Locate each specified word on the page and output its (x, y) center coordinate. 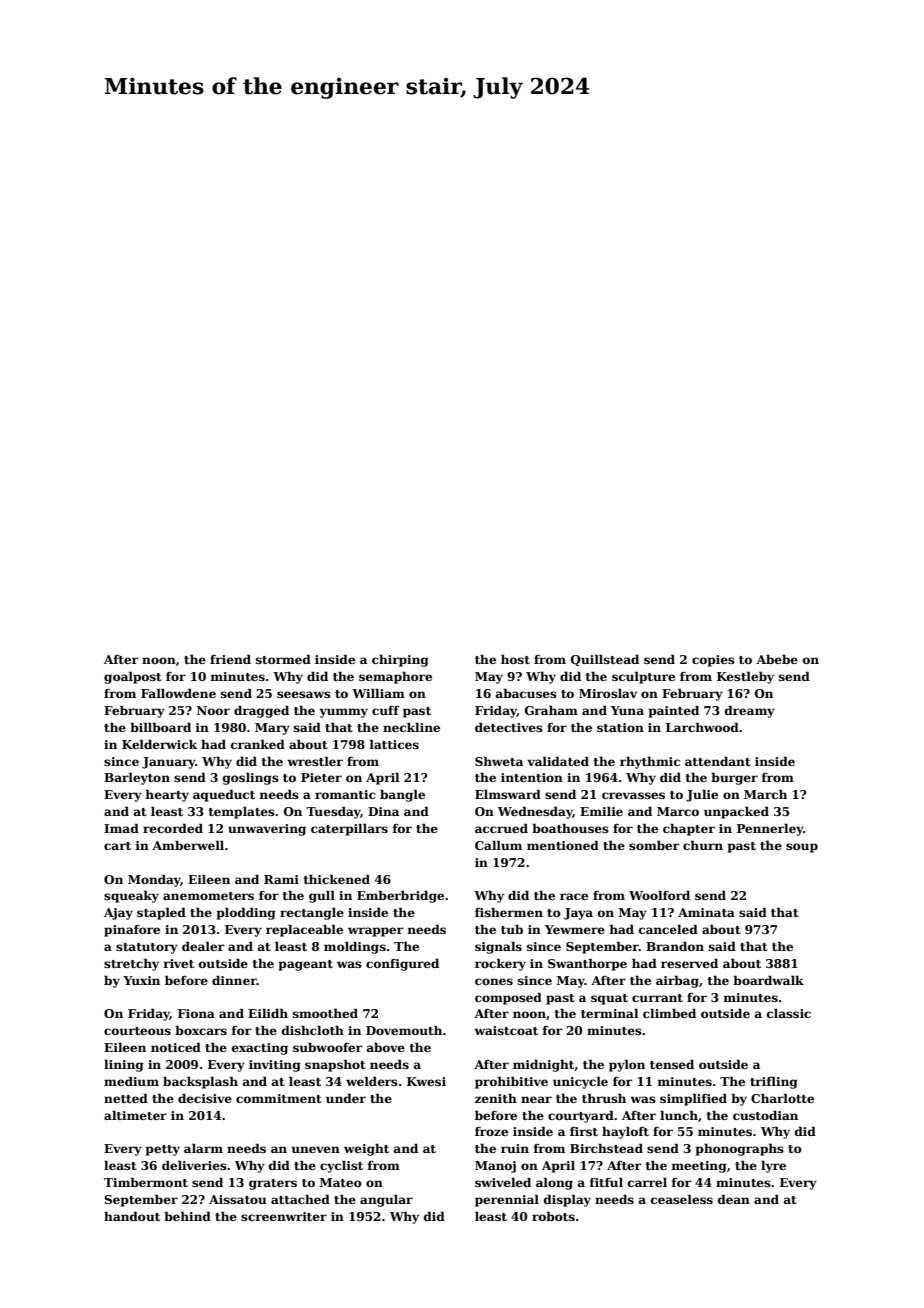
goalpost (133, 677)
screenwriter (284, 1216)
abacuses (526, 693)
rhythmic (650, 763)
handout (132, 1216)
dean (734, 1199)
